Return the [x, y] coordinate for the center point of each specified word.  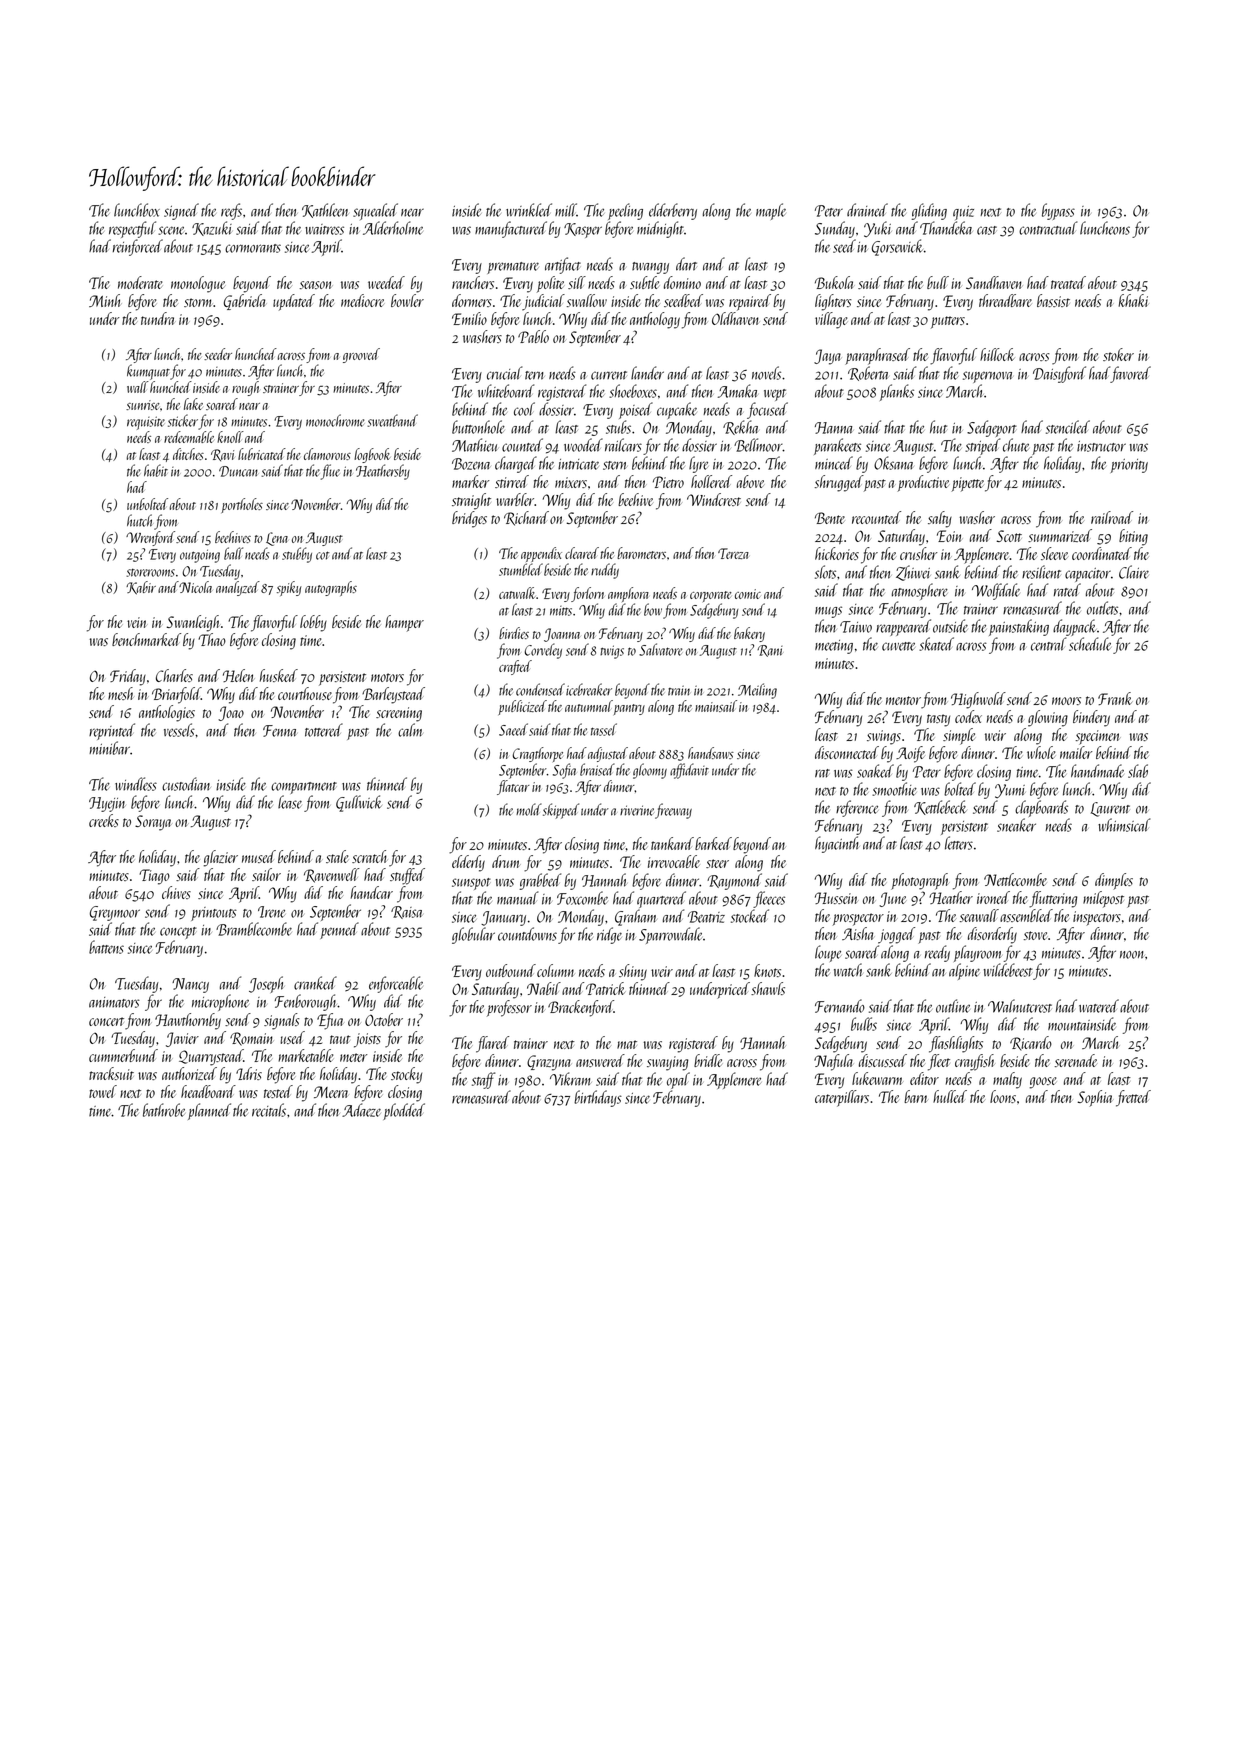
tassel [604, 729]
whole [1041, 752]
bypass [1058, 211]
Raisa [406, 912]
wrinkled [529, 210]
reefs [231, 211]
